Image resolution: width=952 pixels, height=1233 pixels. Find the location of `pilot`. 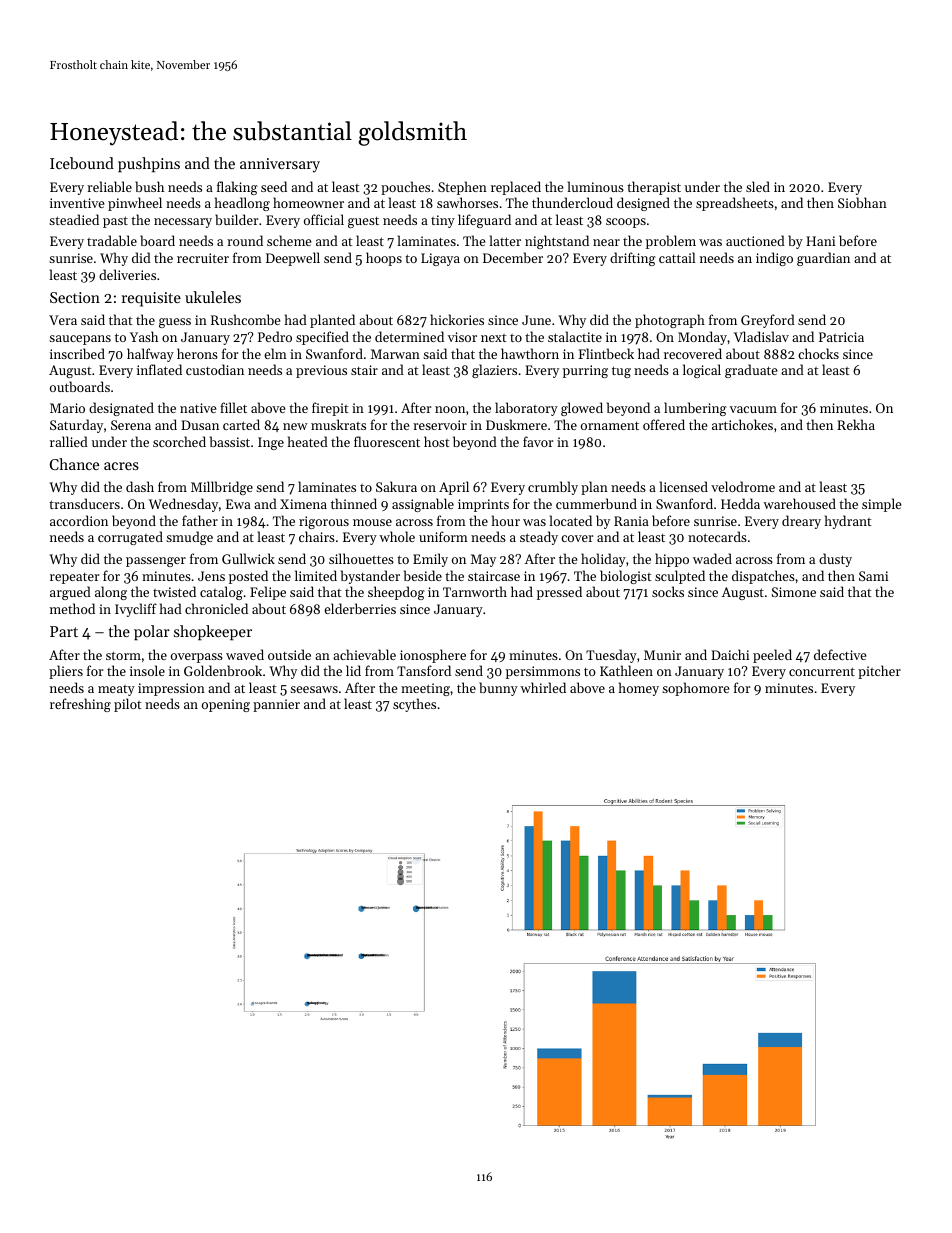

pilot is located at coordinates (128, 705).
